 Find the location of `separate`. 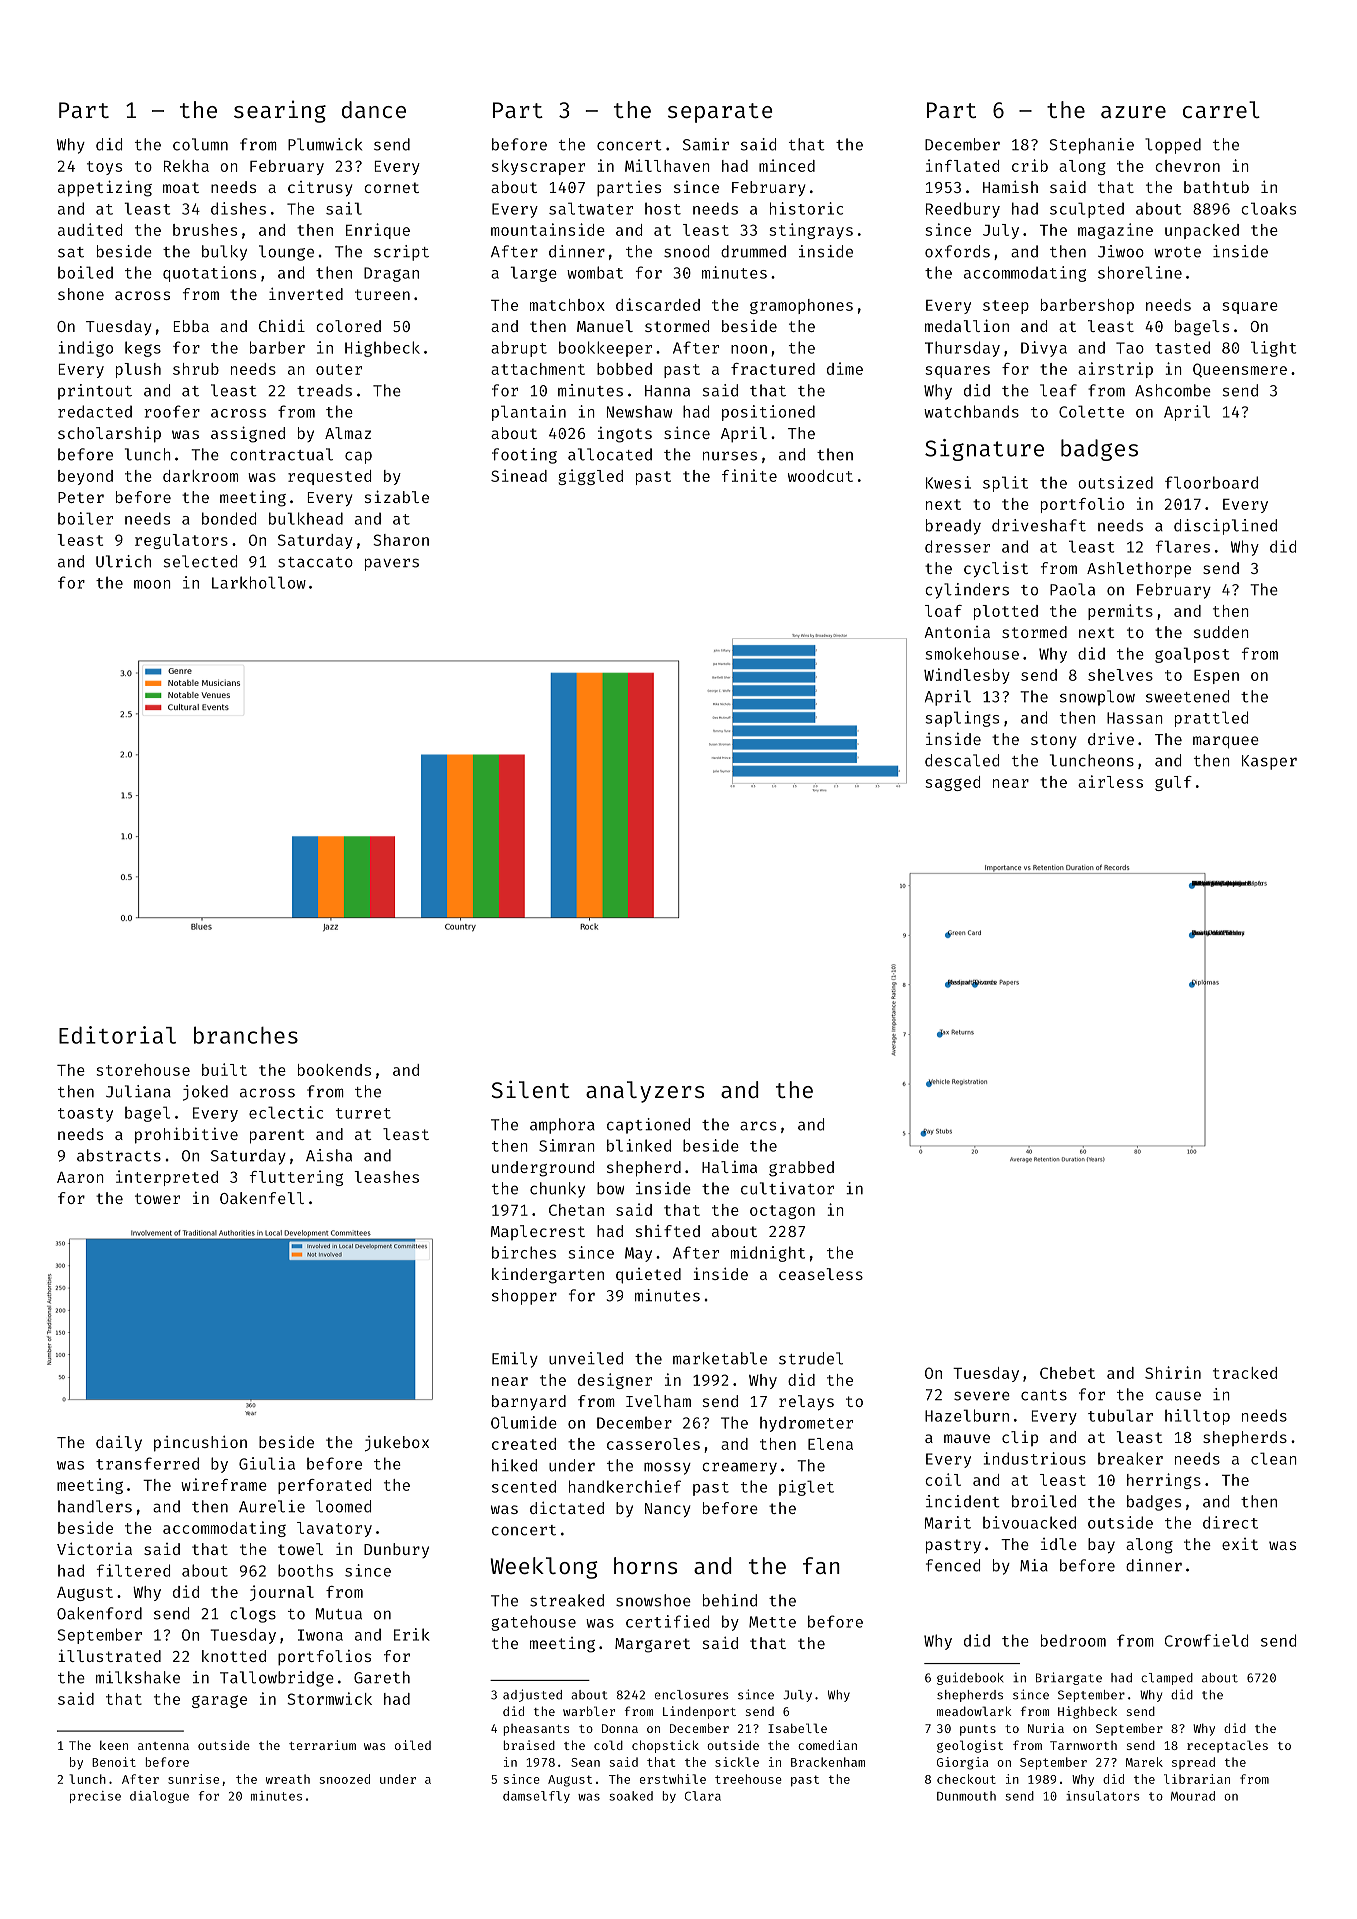

separate is located at coordinates (720, 113).
